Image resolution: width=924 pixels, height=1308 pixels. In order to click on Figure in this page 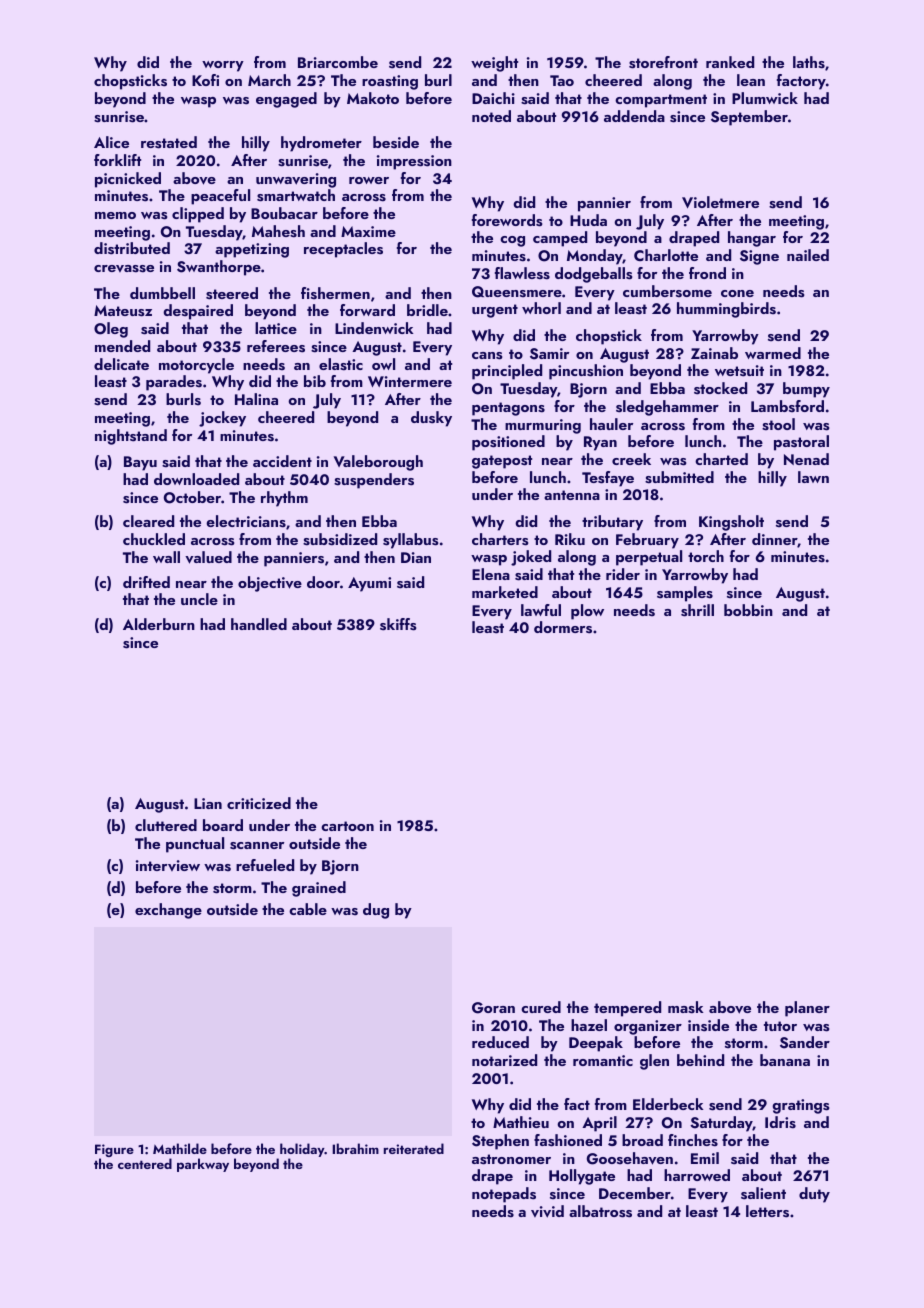, I will do `click(114, 1150)`.
